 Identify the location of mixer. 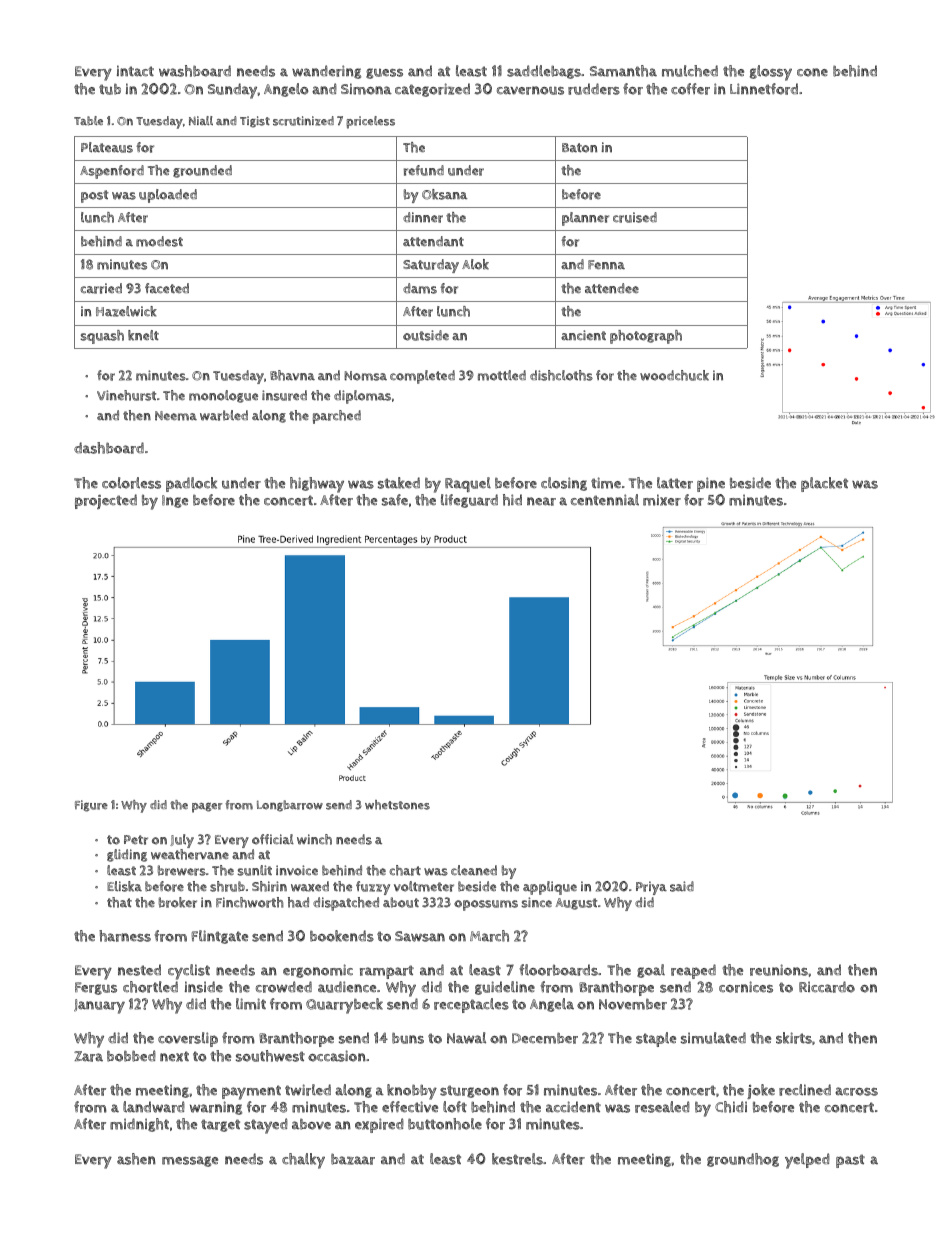
(662, 500).
